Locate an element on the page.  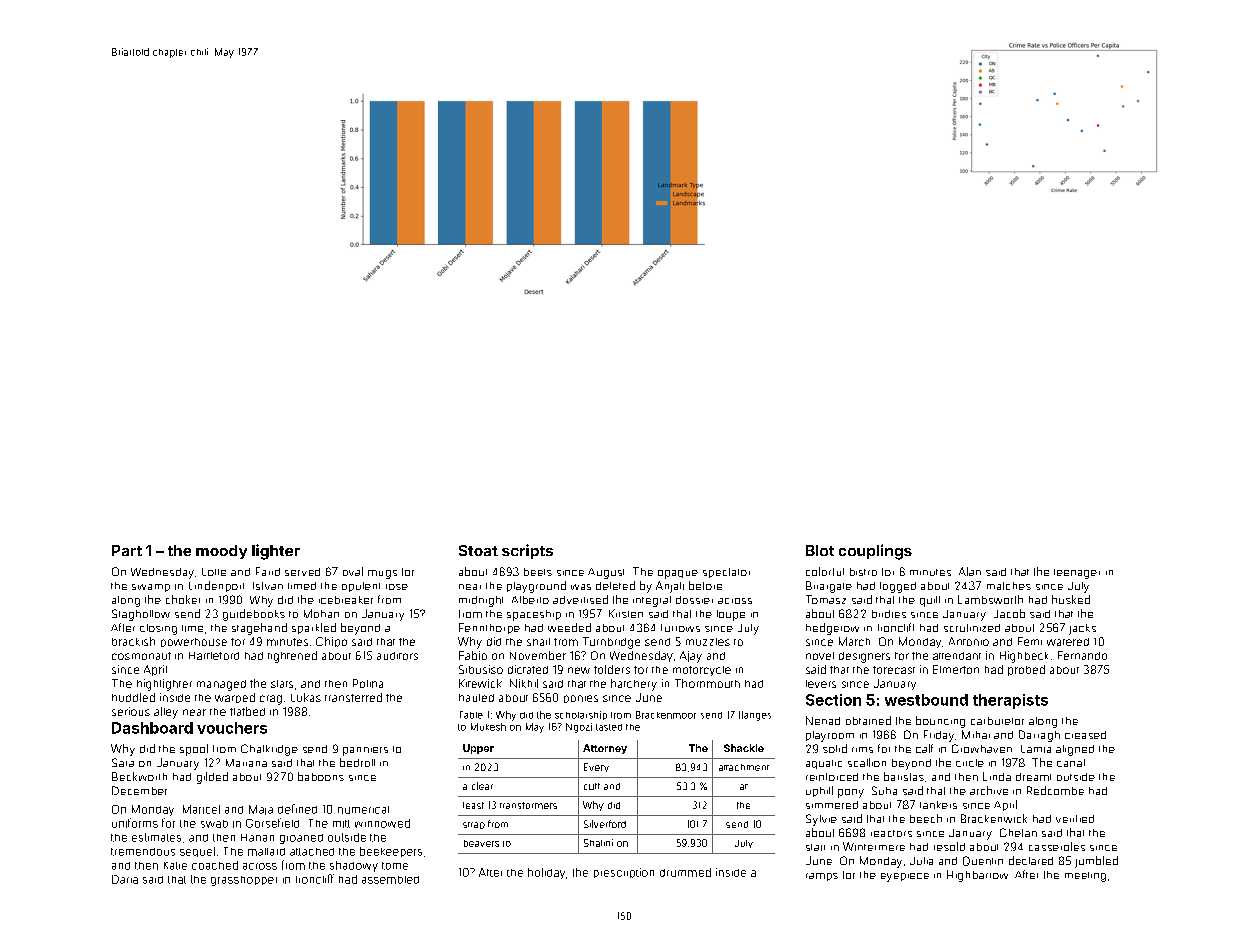
transferred is located at coordinates (353, 697).
